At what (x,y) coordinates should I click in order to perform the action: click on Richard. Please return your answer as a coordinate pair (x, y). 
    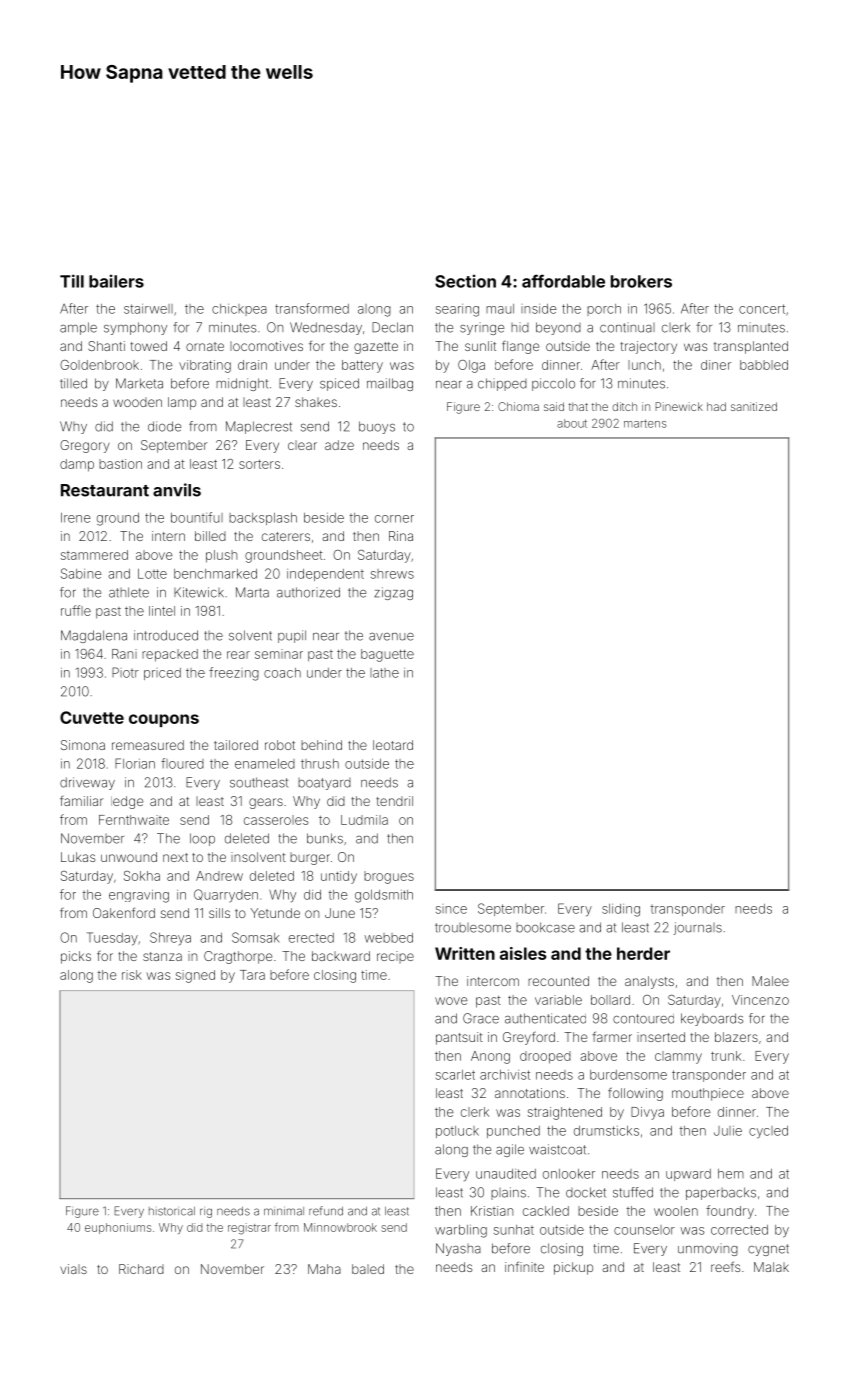
    Looking at the image, I should click on (141, 1269).
